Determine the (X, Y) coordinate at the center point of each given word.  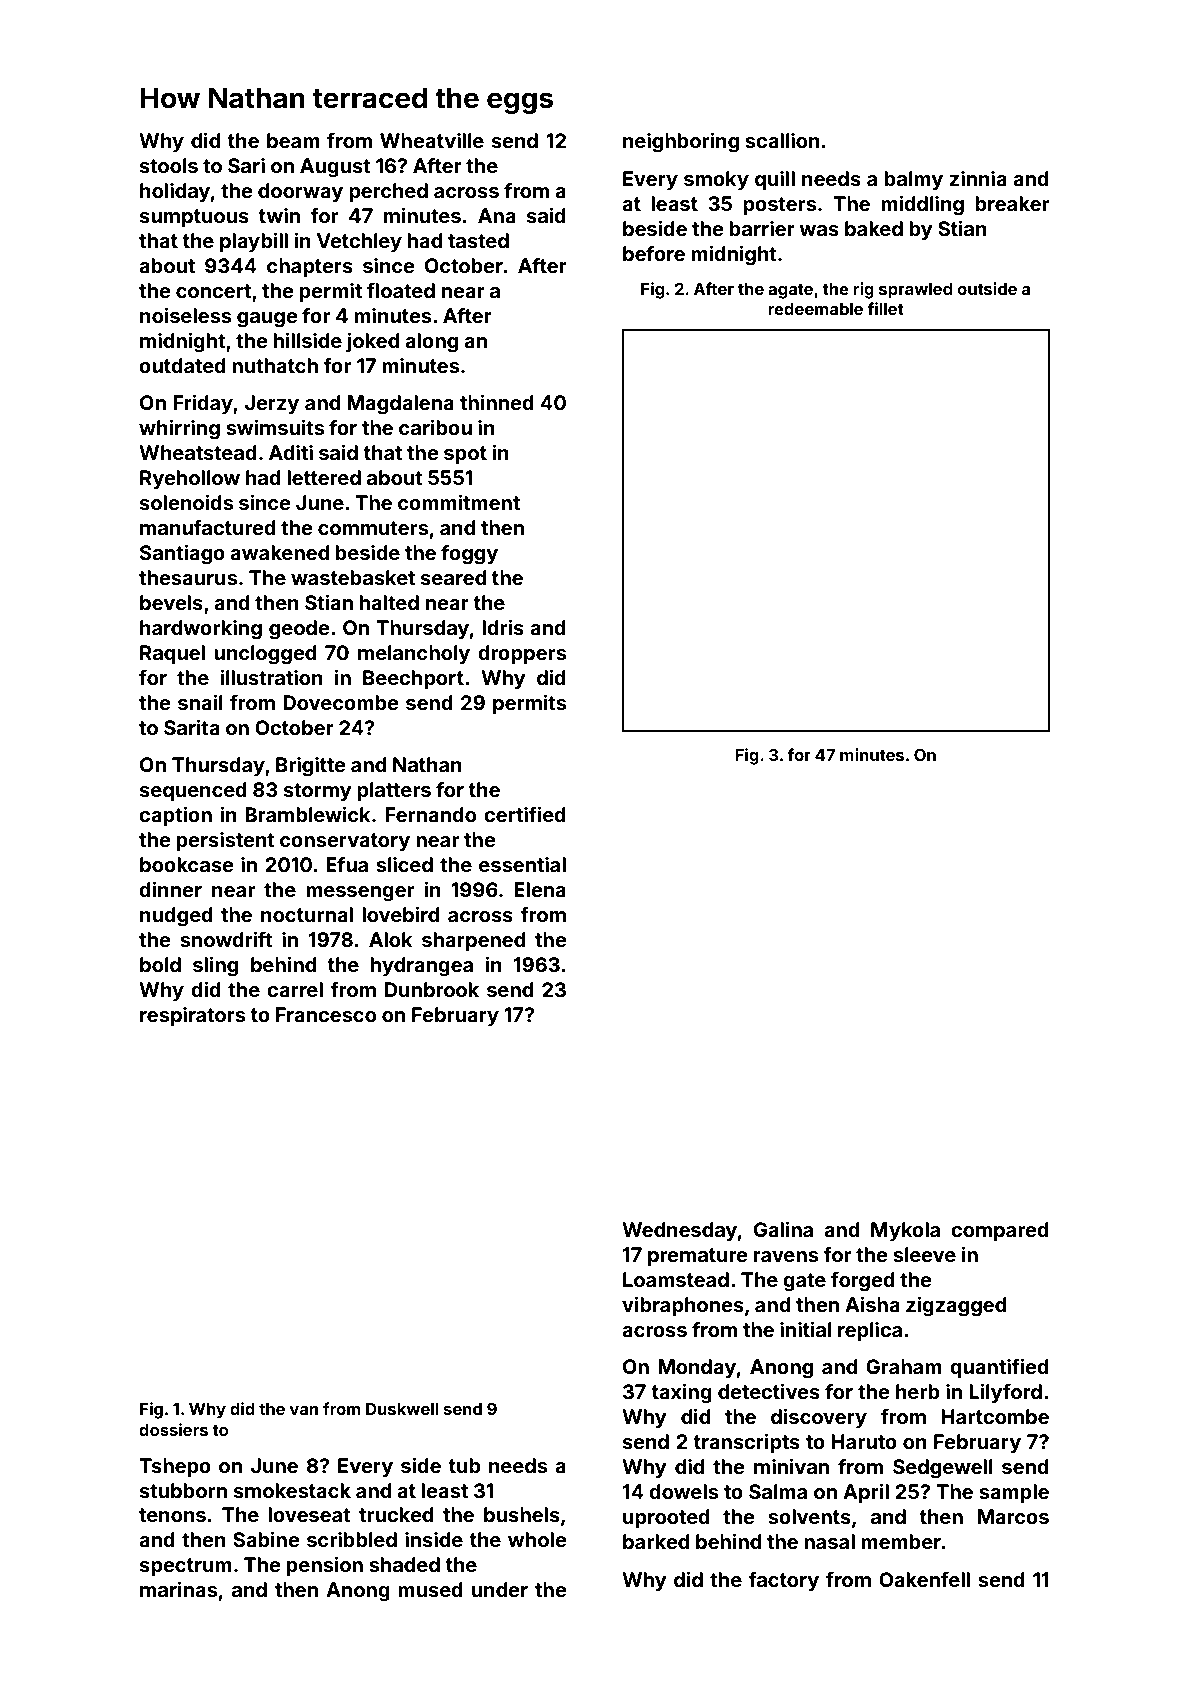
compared (1000, 1231)
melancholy (414, 654)
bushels (522, 1514)
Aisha (872, 1304)
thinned (497, 402)
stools (169, 165)
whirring (179, 429)
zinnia (978, 178)
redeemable (815, 309)
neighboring (681, 142)
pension (325, 1566)
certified (525, 814)
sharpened (473, 941)
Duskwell (402, 1409)
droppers (522, 654)
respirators (192, 1016)
